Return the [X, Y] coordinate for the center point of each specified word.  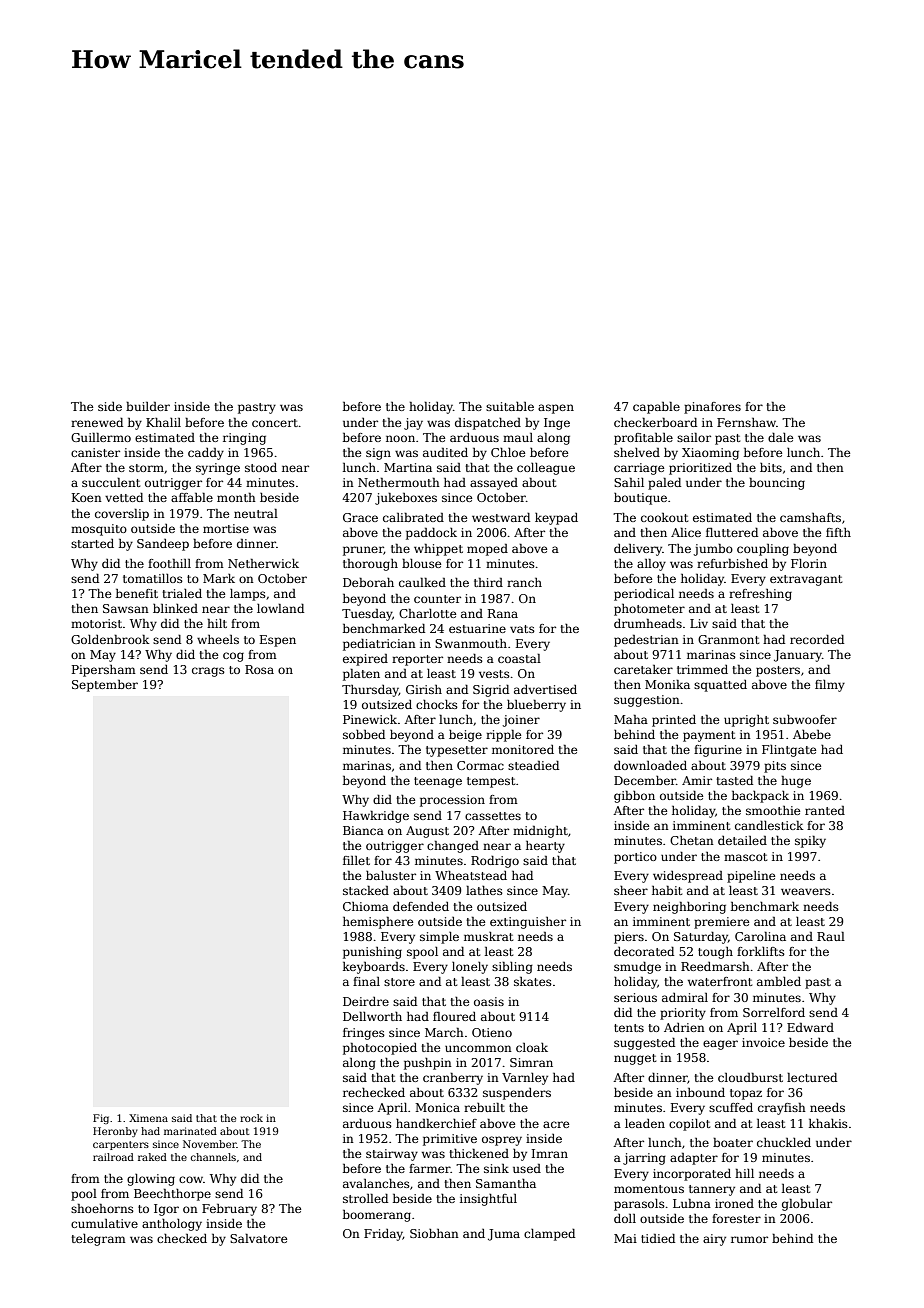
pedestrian [646, 641]
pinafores [712, 408]
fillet [356, 860]
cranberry [453, 1079]
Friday [383, 1235]
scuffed [731, 1107]
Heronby [115, 1132]
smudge [637, 968]
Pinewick [370, 719]
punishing [372, 953]
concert [275, 423]
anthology [172, 1225]
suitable [510, 406]
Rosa [259, 669]
